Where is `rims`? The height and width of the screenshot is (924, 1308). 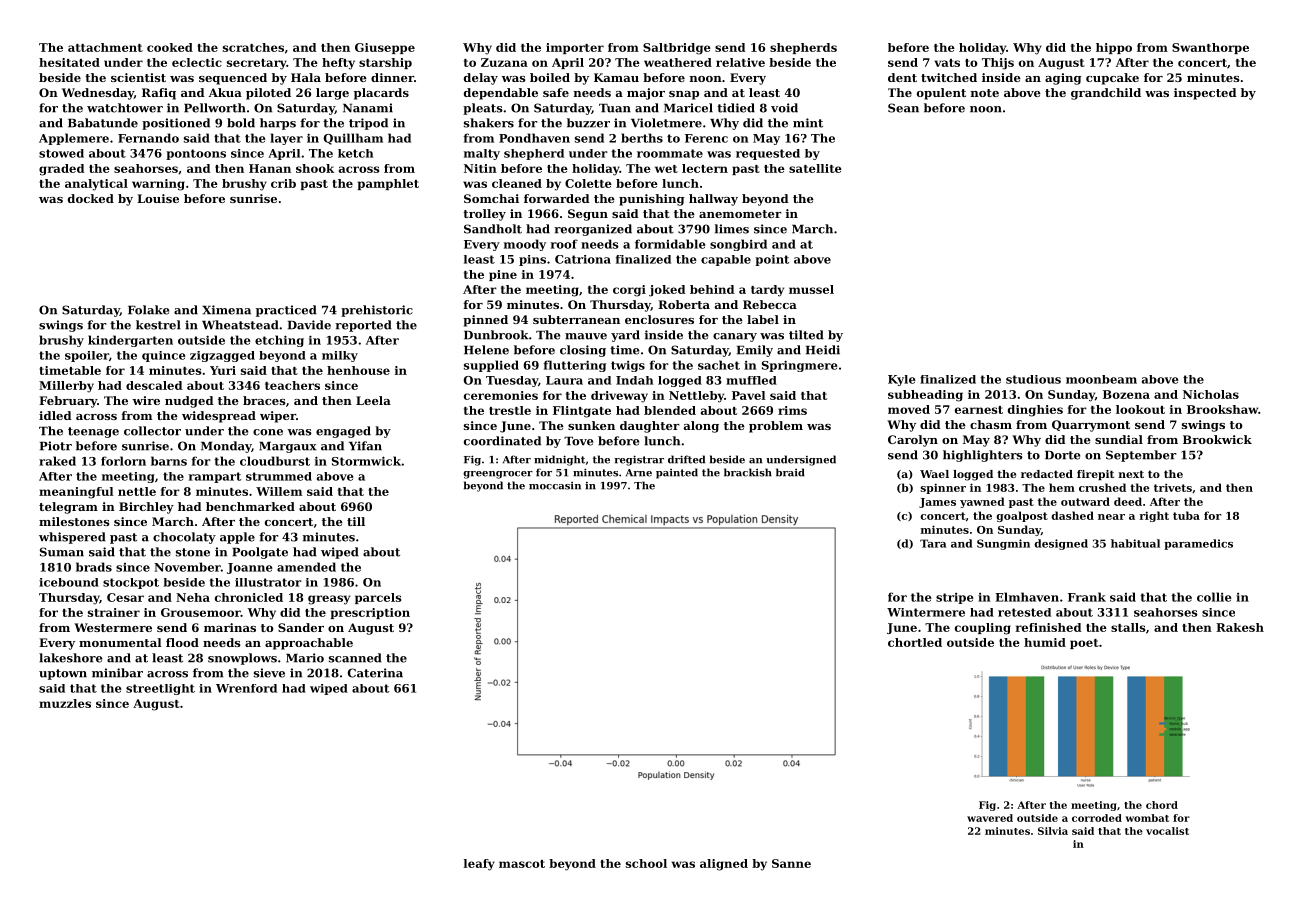 rims is located at coordinates (792, 410).
